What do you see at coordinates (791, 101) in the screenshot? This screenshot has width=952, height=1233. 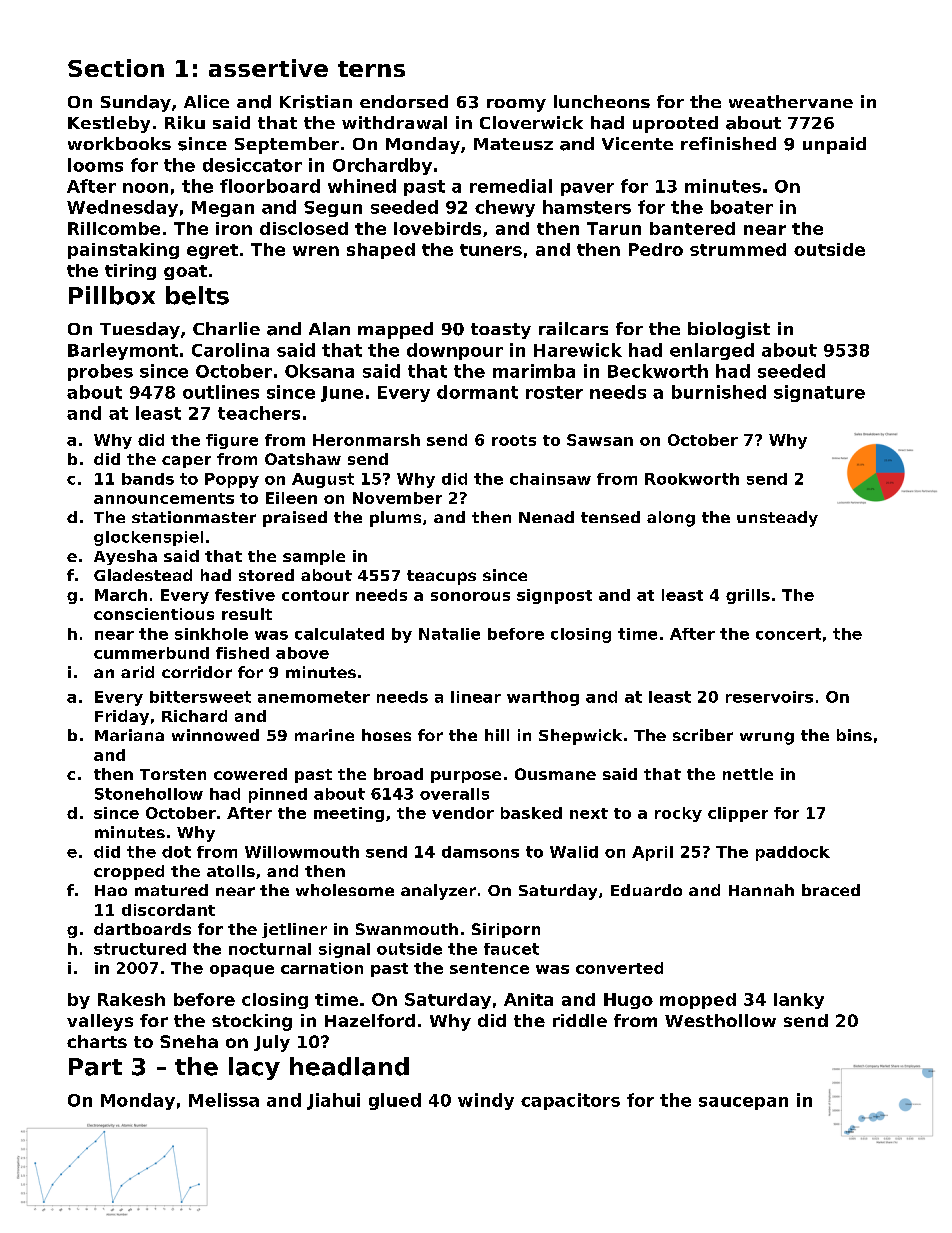 I see `weathervane` at bounding box center [791, 101].
